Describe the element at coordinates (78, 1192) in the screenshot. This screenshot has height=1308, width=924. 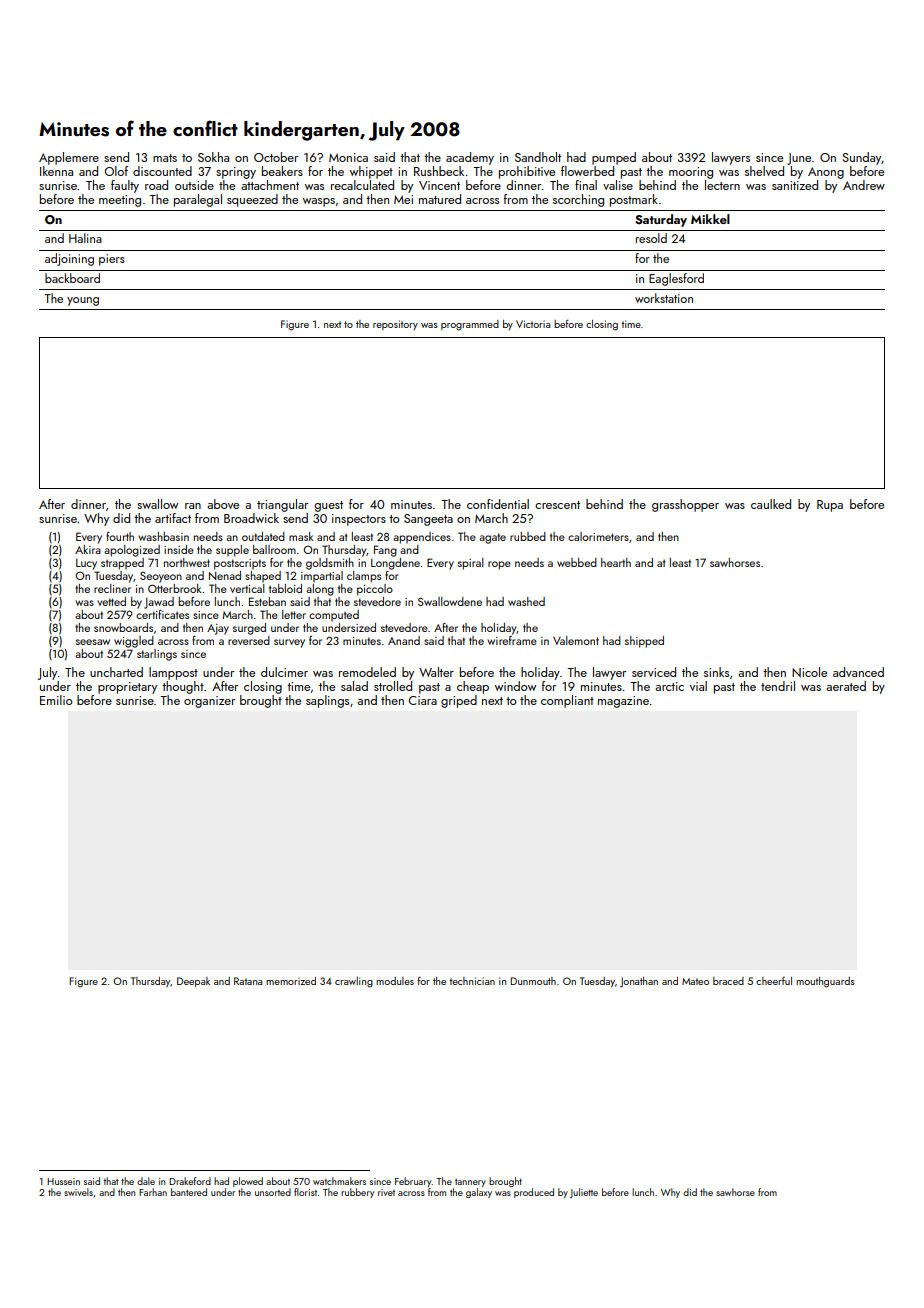
I see `swivels` at that location.
